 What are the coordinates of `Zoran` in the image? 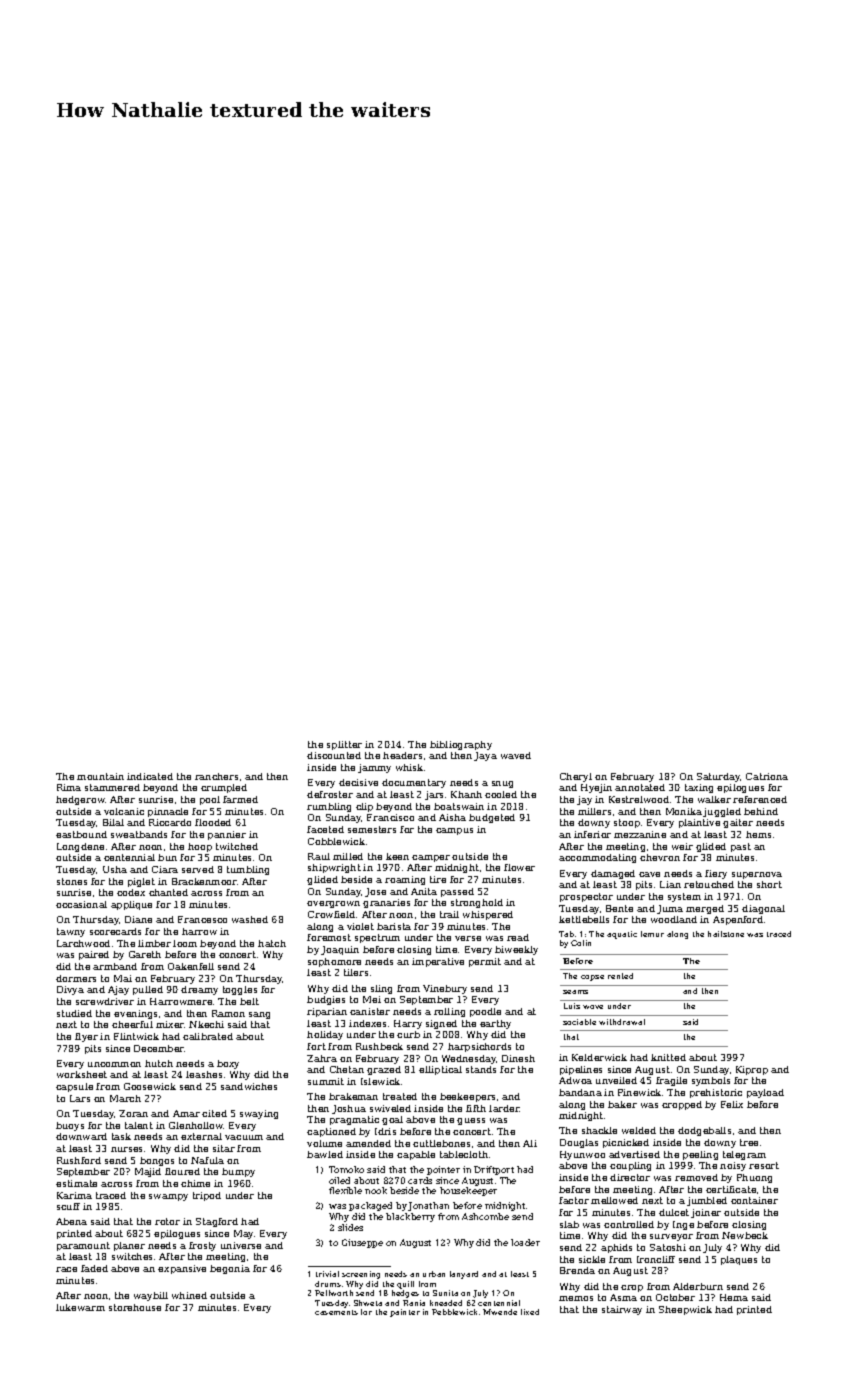 It's located at (133, 1113).
